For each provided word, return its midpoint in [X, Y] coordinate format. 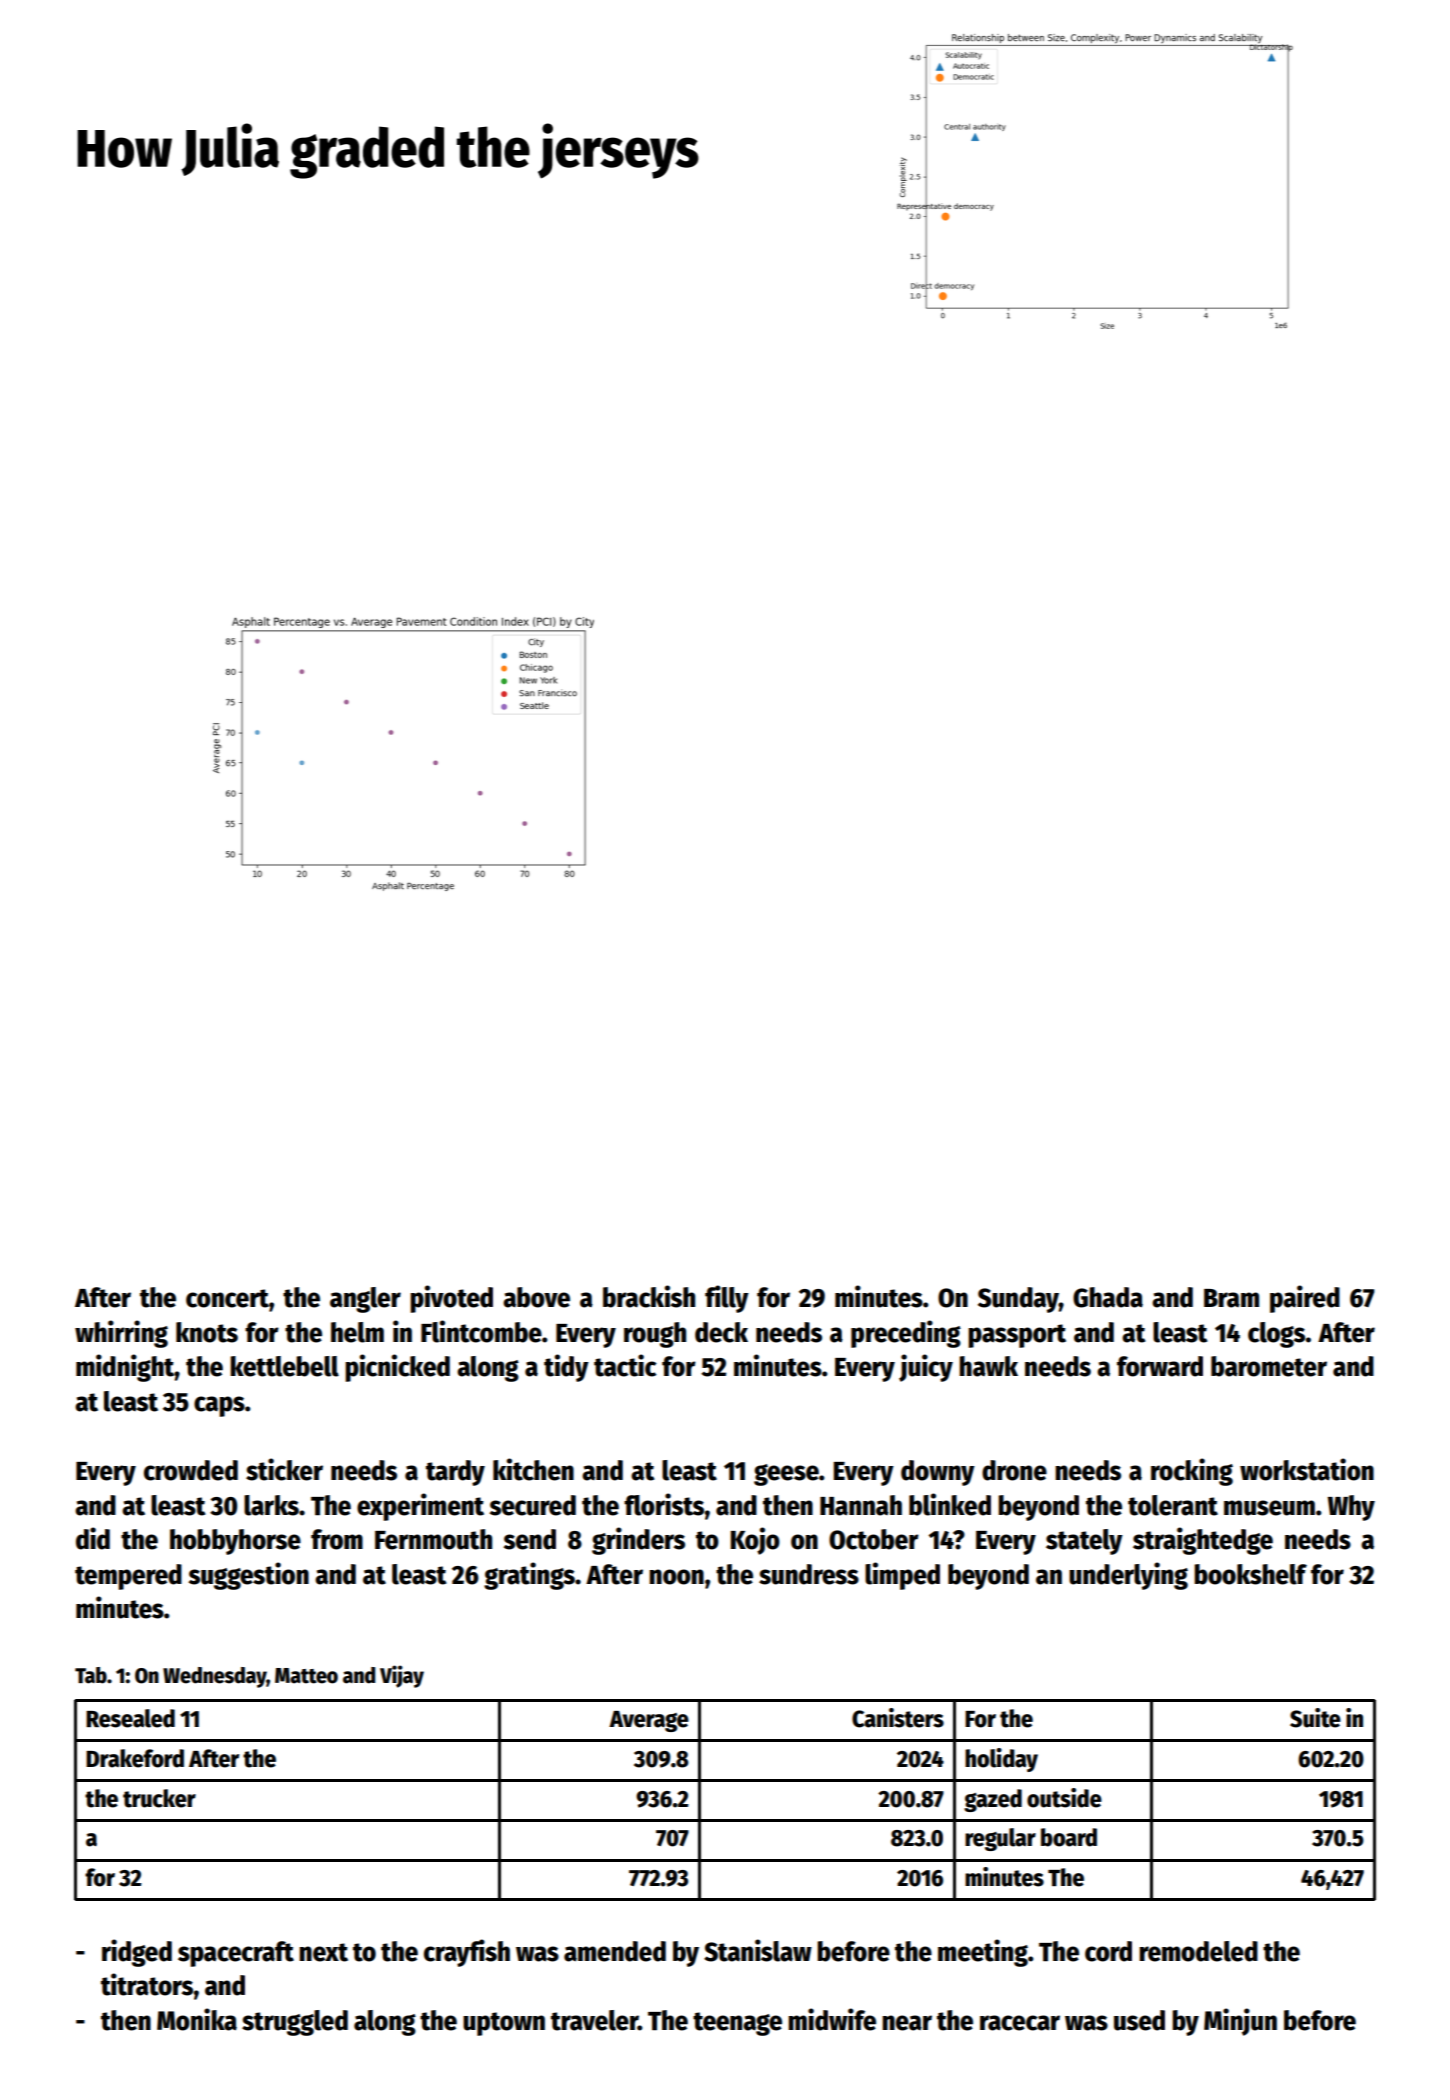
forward [1160, 1366]
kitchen [533, 1469]
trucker [159, 1798]
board [1069, 1837]
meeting [983, 1953]
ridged [137, 1953]
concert [227, 1298]
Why [1351, 1508]
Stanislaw [758, 1950]
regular [1000, 1839]
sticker [284, 1469]
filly [727, 1299]
